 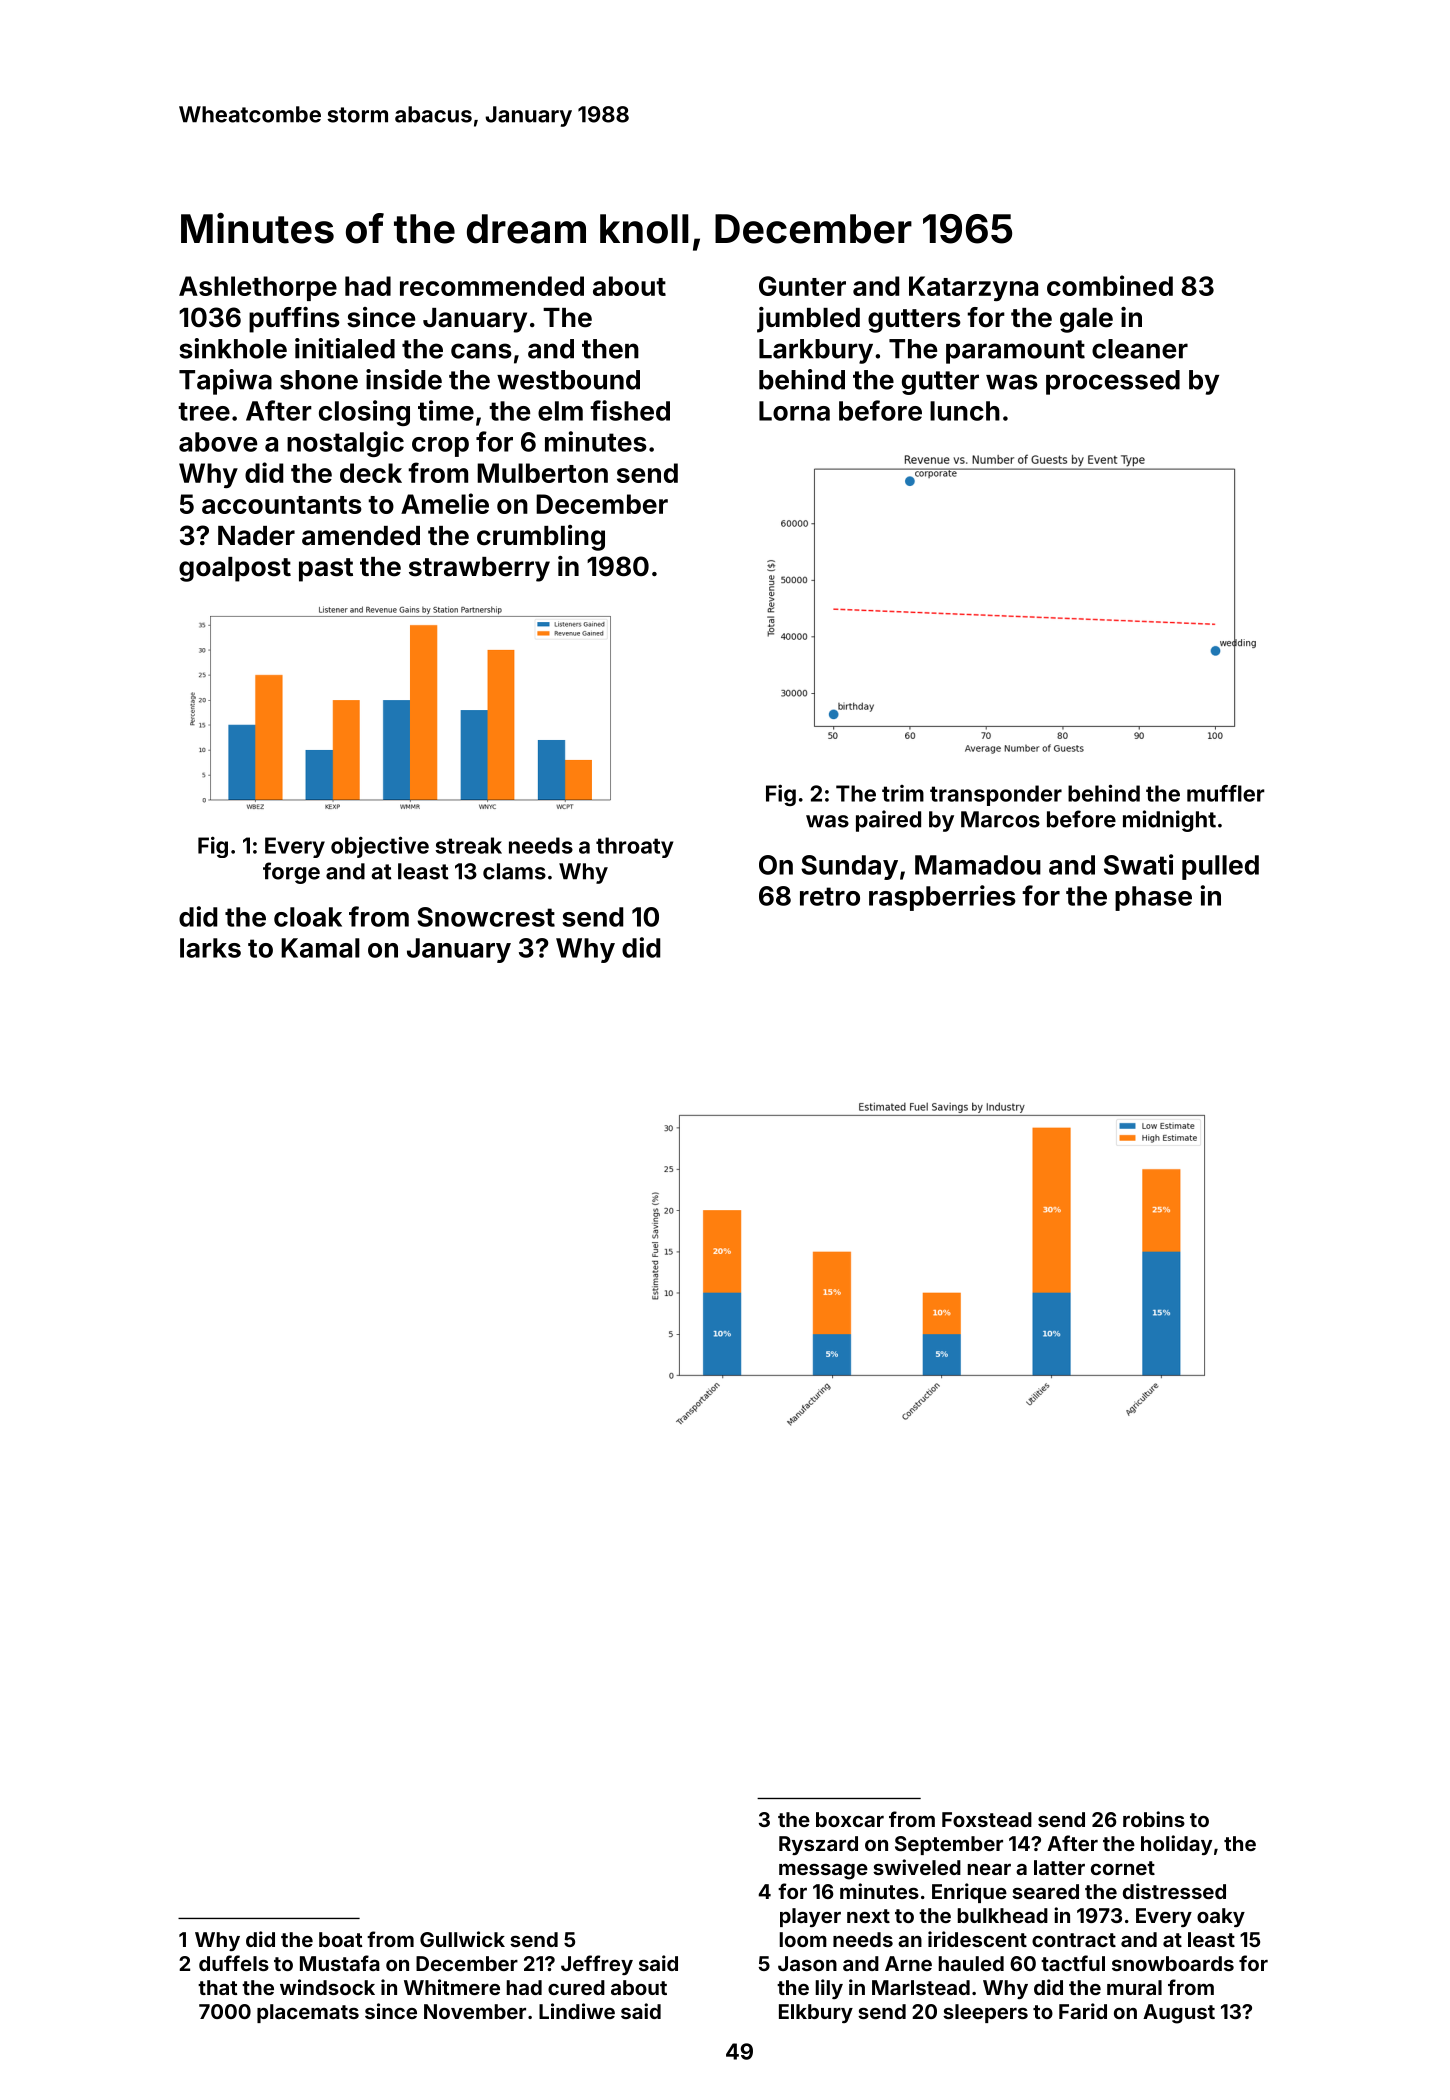 What do you see at coordinates (340, 1939) in the screenshot?
I see `boat` at bounding box center [340, 1939].
